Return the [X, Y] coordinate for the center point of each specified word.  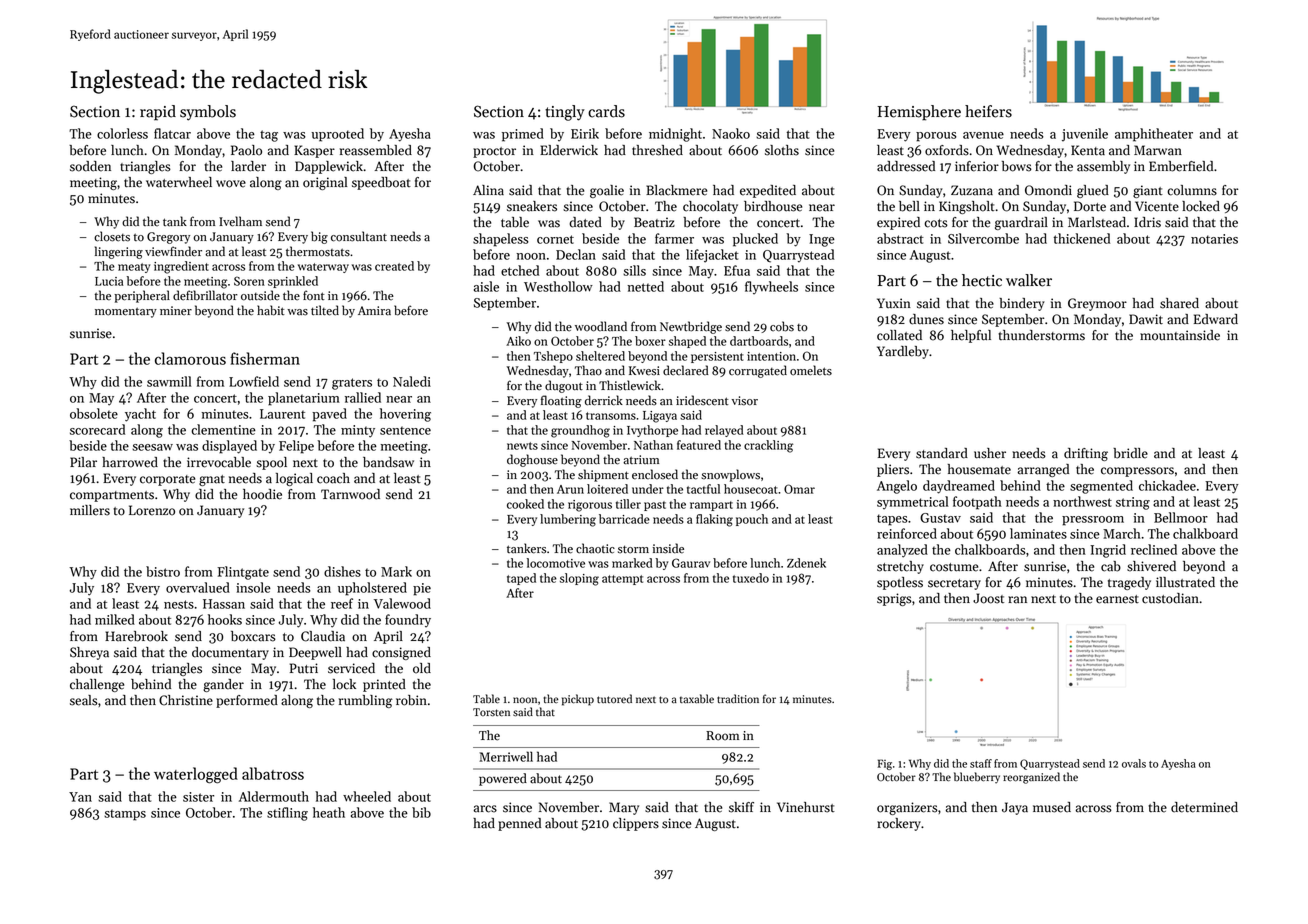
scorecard [97, 429]
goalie [607, 191]
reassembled [376, 150]
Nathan [653, 445]
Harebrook [136, 636]
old [422, 668]
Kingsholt [967, 207]
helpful [971, 336]
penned [519, 824]
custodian [1170, 598]
